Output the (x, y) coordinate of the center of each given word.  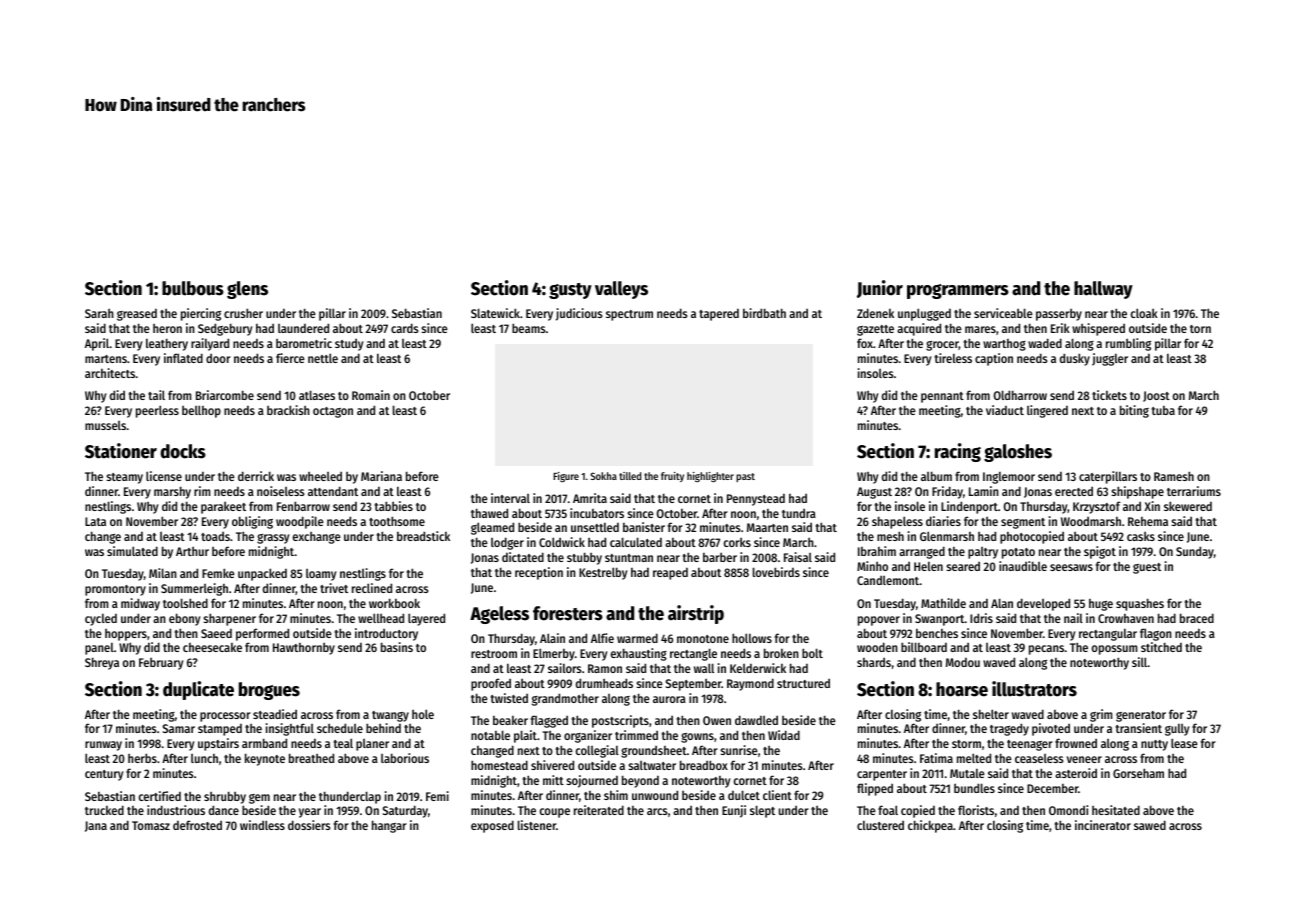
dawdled (756, 720)
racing (958, 452)
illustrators (1034, 689)
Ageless (499, 615)
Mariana (381, 476)
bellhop (201, 411)
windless (262, 825)
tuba (1163, 410)
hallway (1103, 290)
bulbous (193, 288)
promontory (115, 590)
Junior (880, 289)
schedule (340, 728)
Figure (566, 477)
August (874, 493)
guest (1147, 568)
